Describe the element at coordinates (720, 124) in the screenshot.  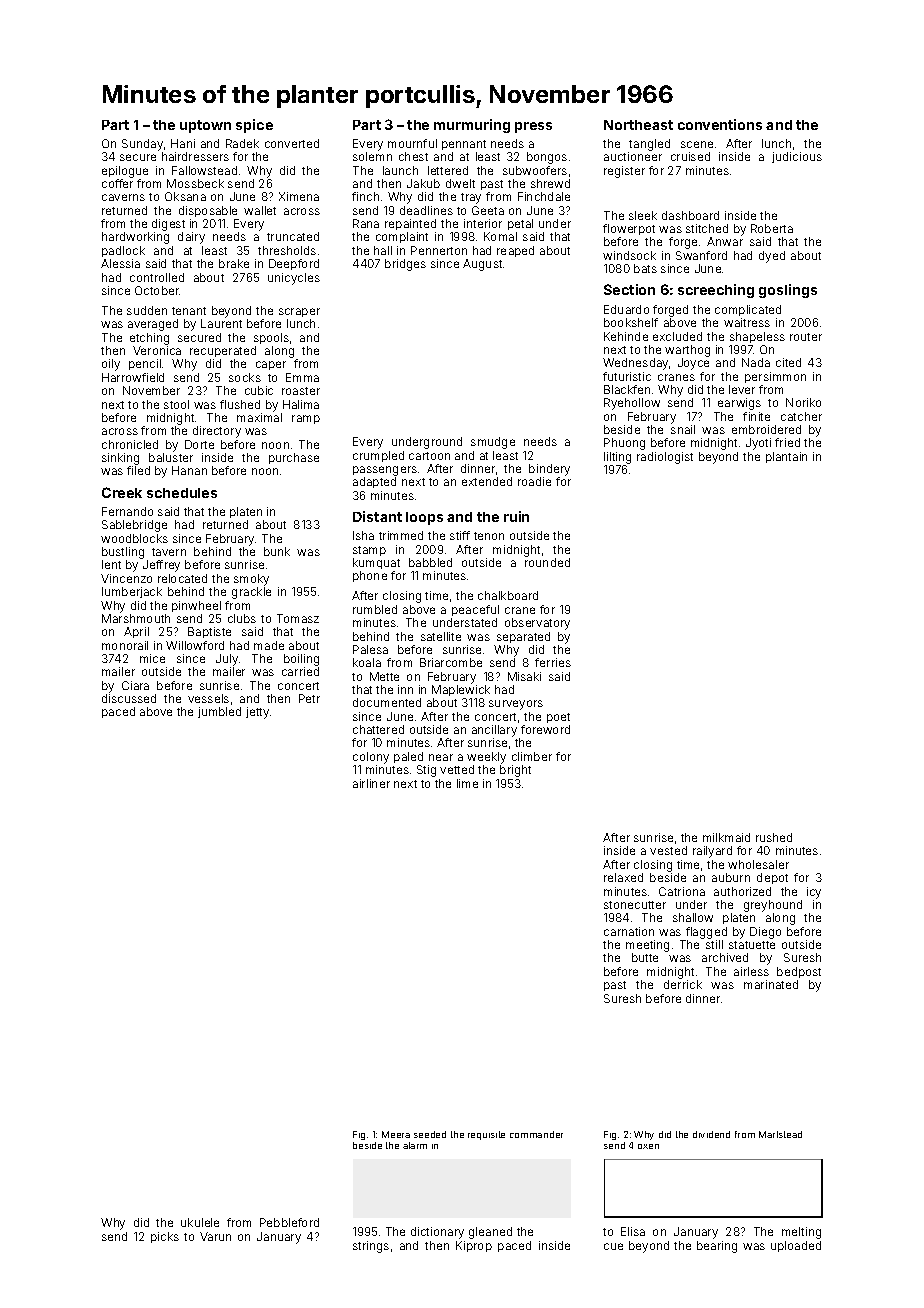
I see `conventions` at that location.
